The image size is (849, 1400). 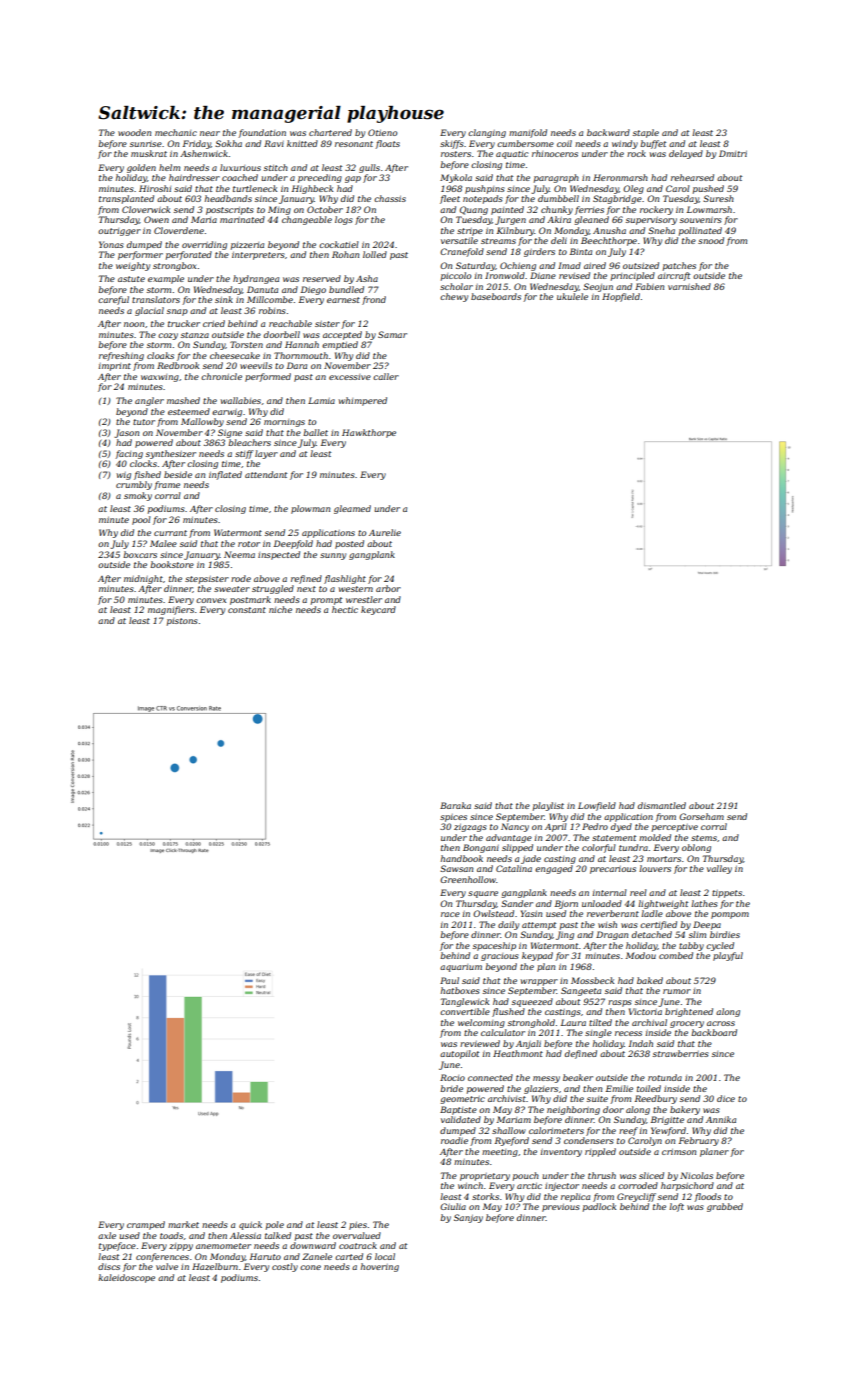 What do you see at coordinates (385, 532) in the screenshot?
I see `Aurelie` at bounding box center [385, 532].
